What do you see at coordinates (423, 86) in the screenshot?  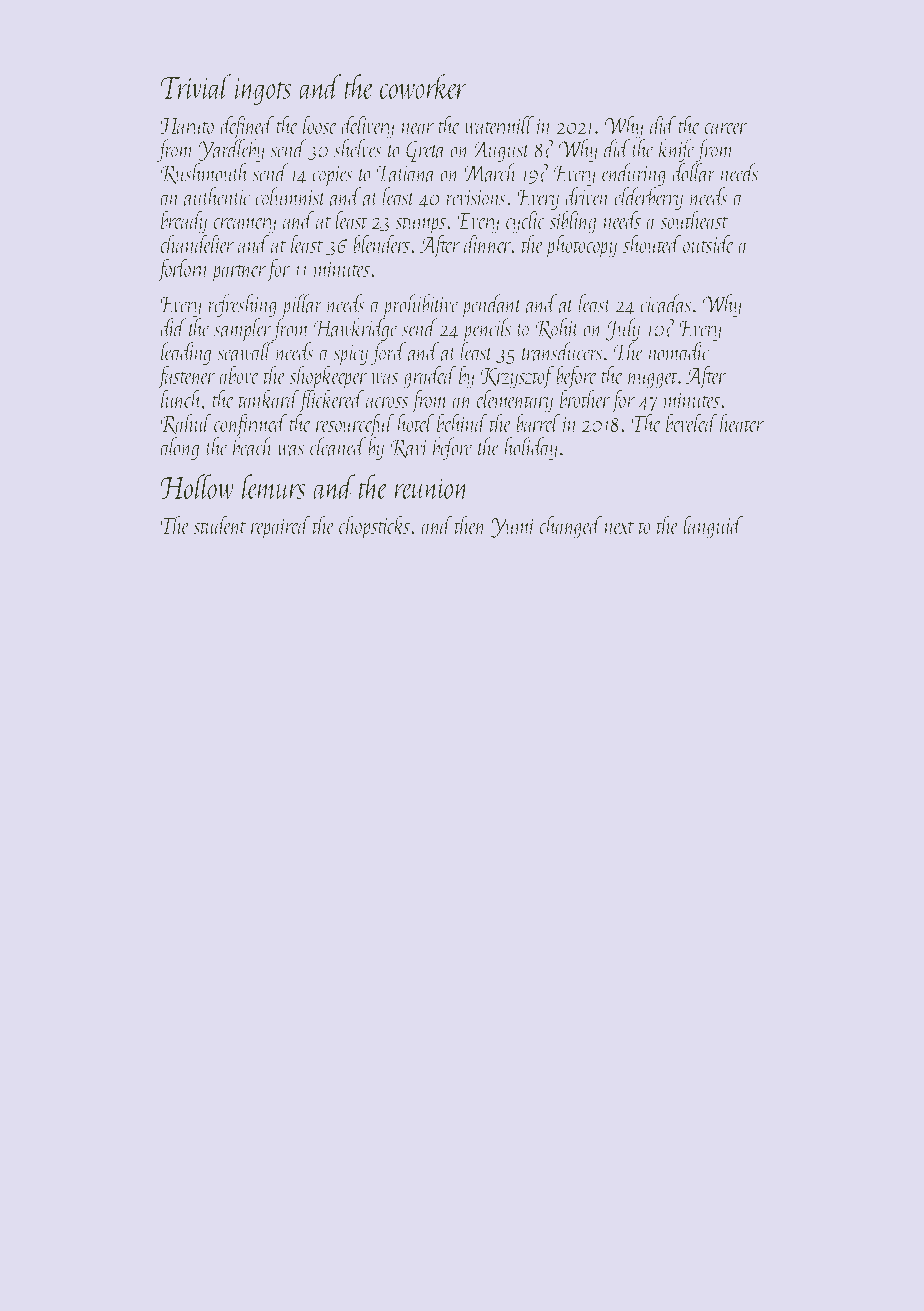 I see `coworker` at bounding box center [423, 86].
